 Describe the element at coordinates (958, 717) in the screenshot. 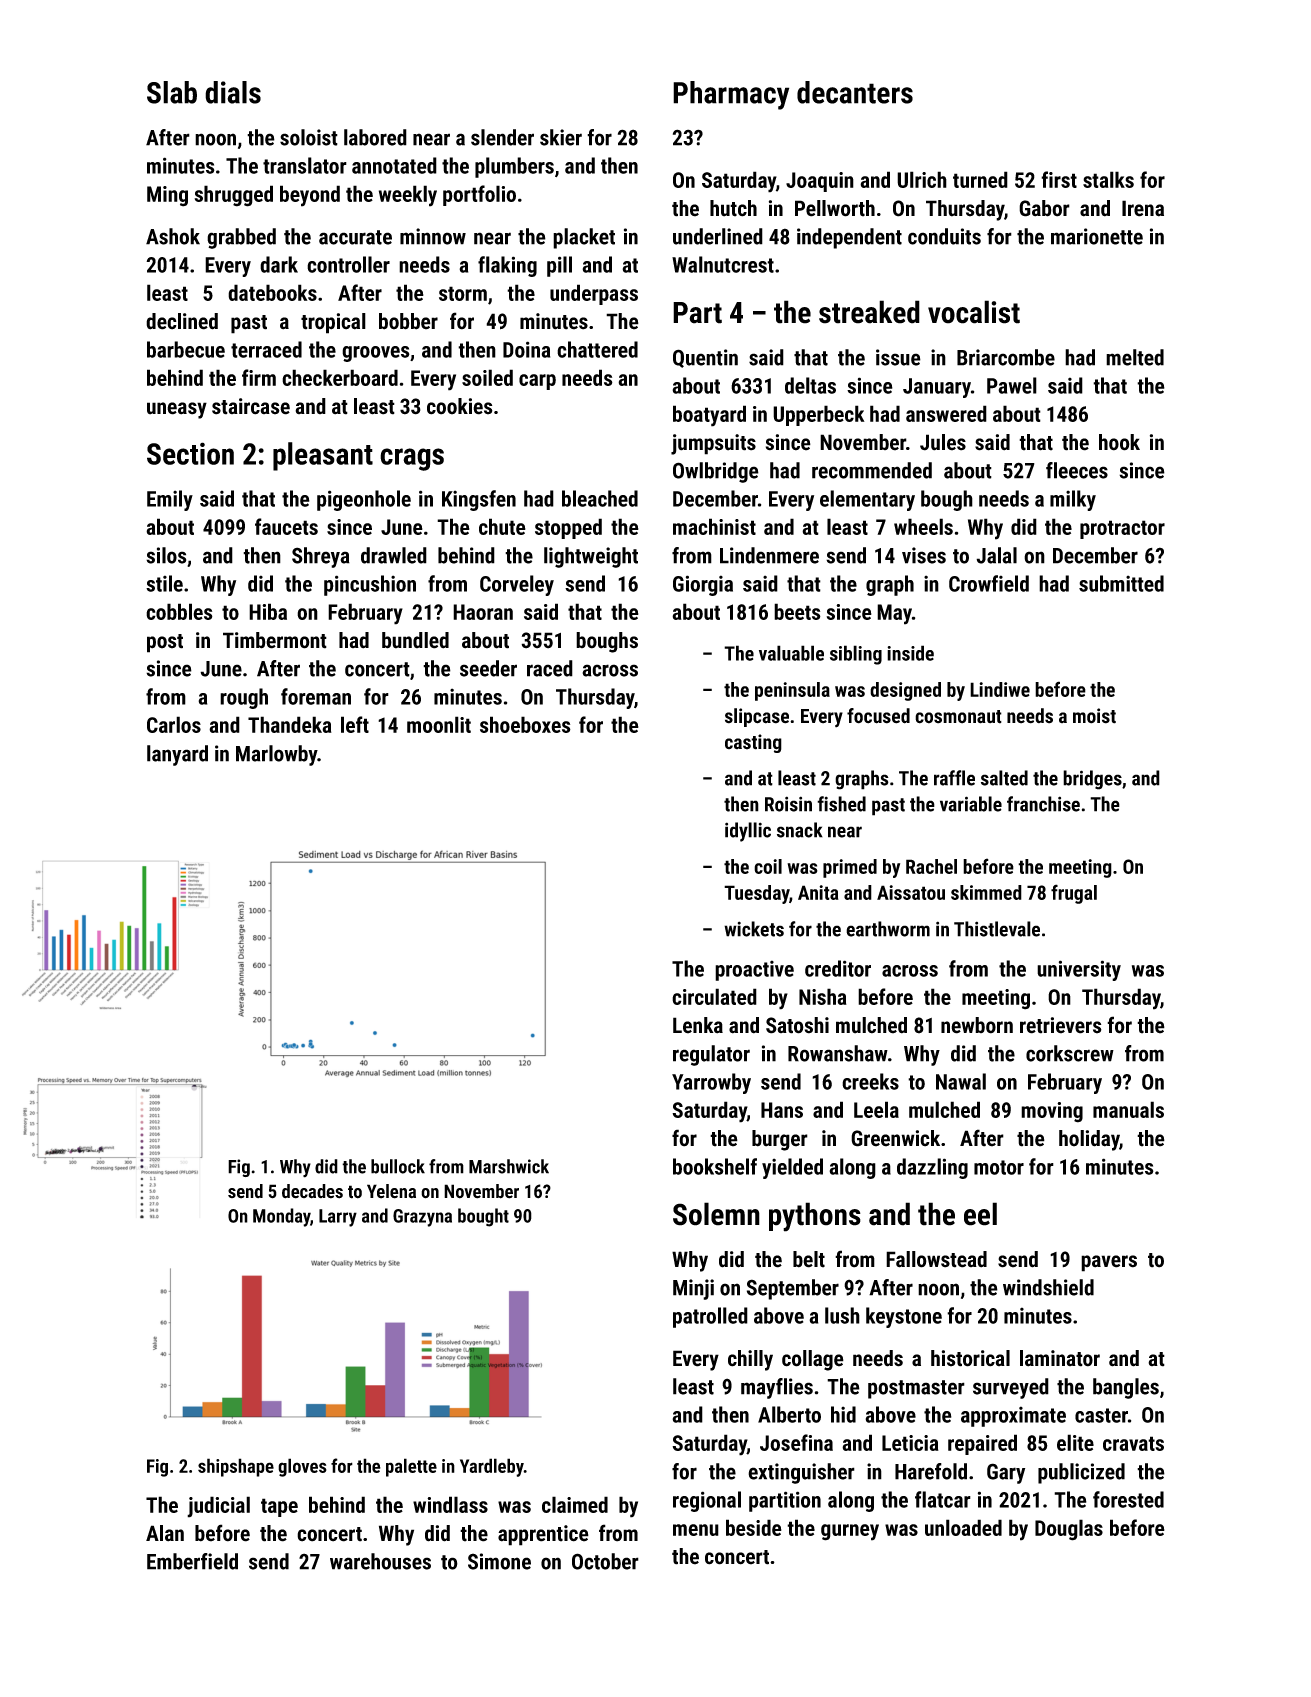

I see `cosmonaut` at that location.
